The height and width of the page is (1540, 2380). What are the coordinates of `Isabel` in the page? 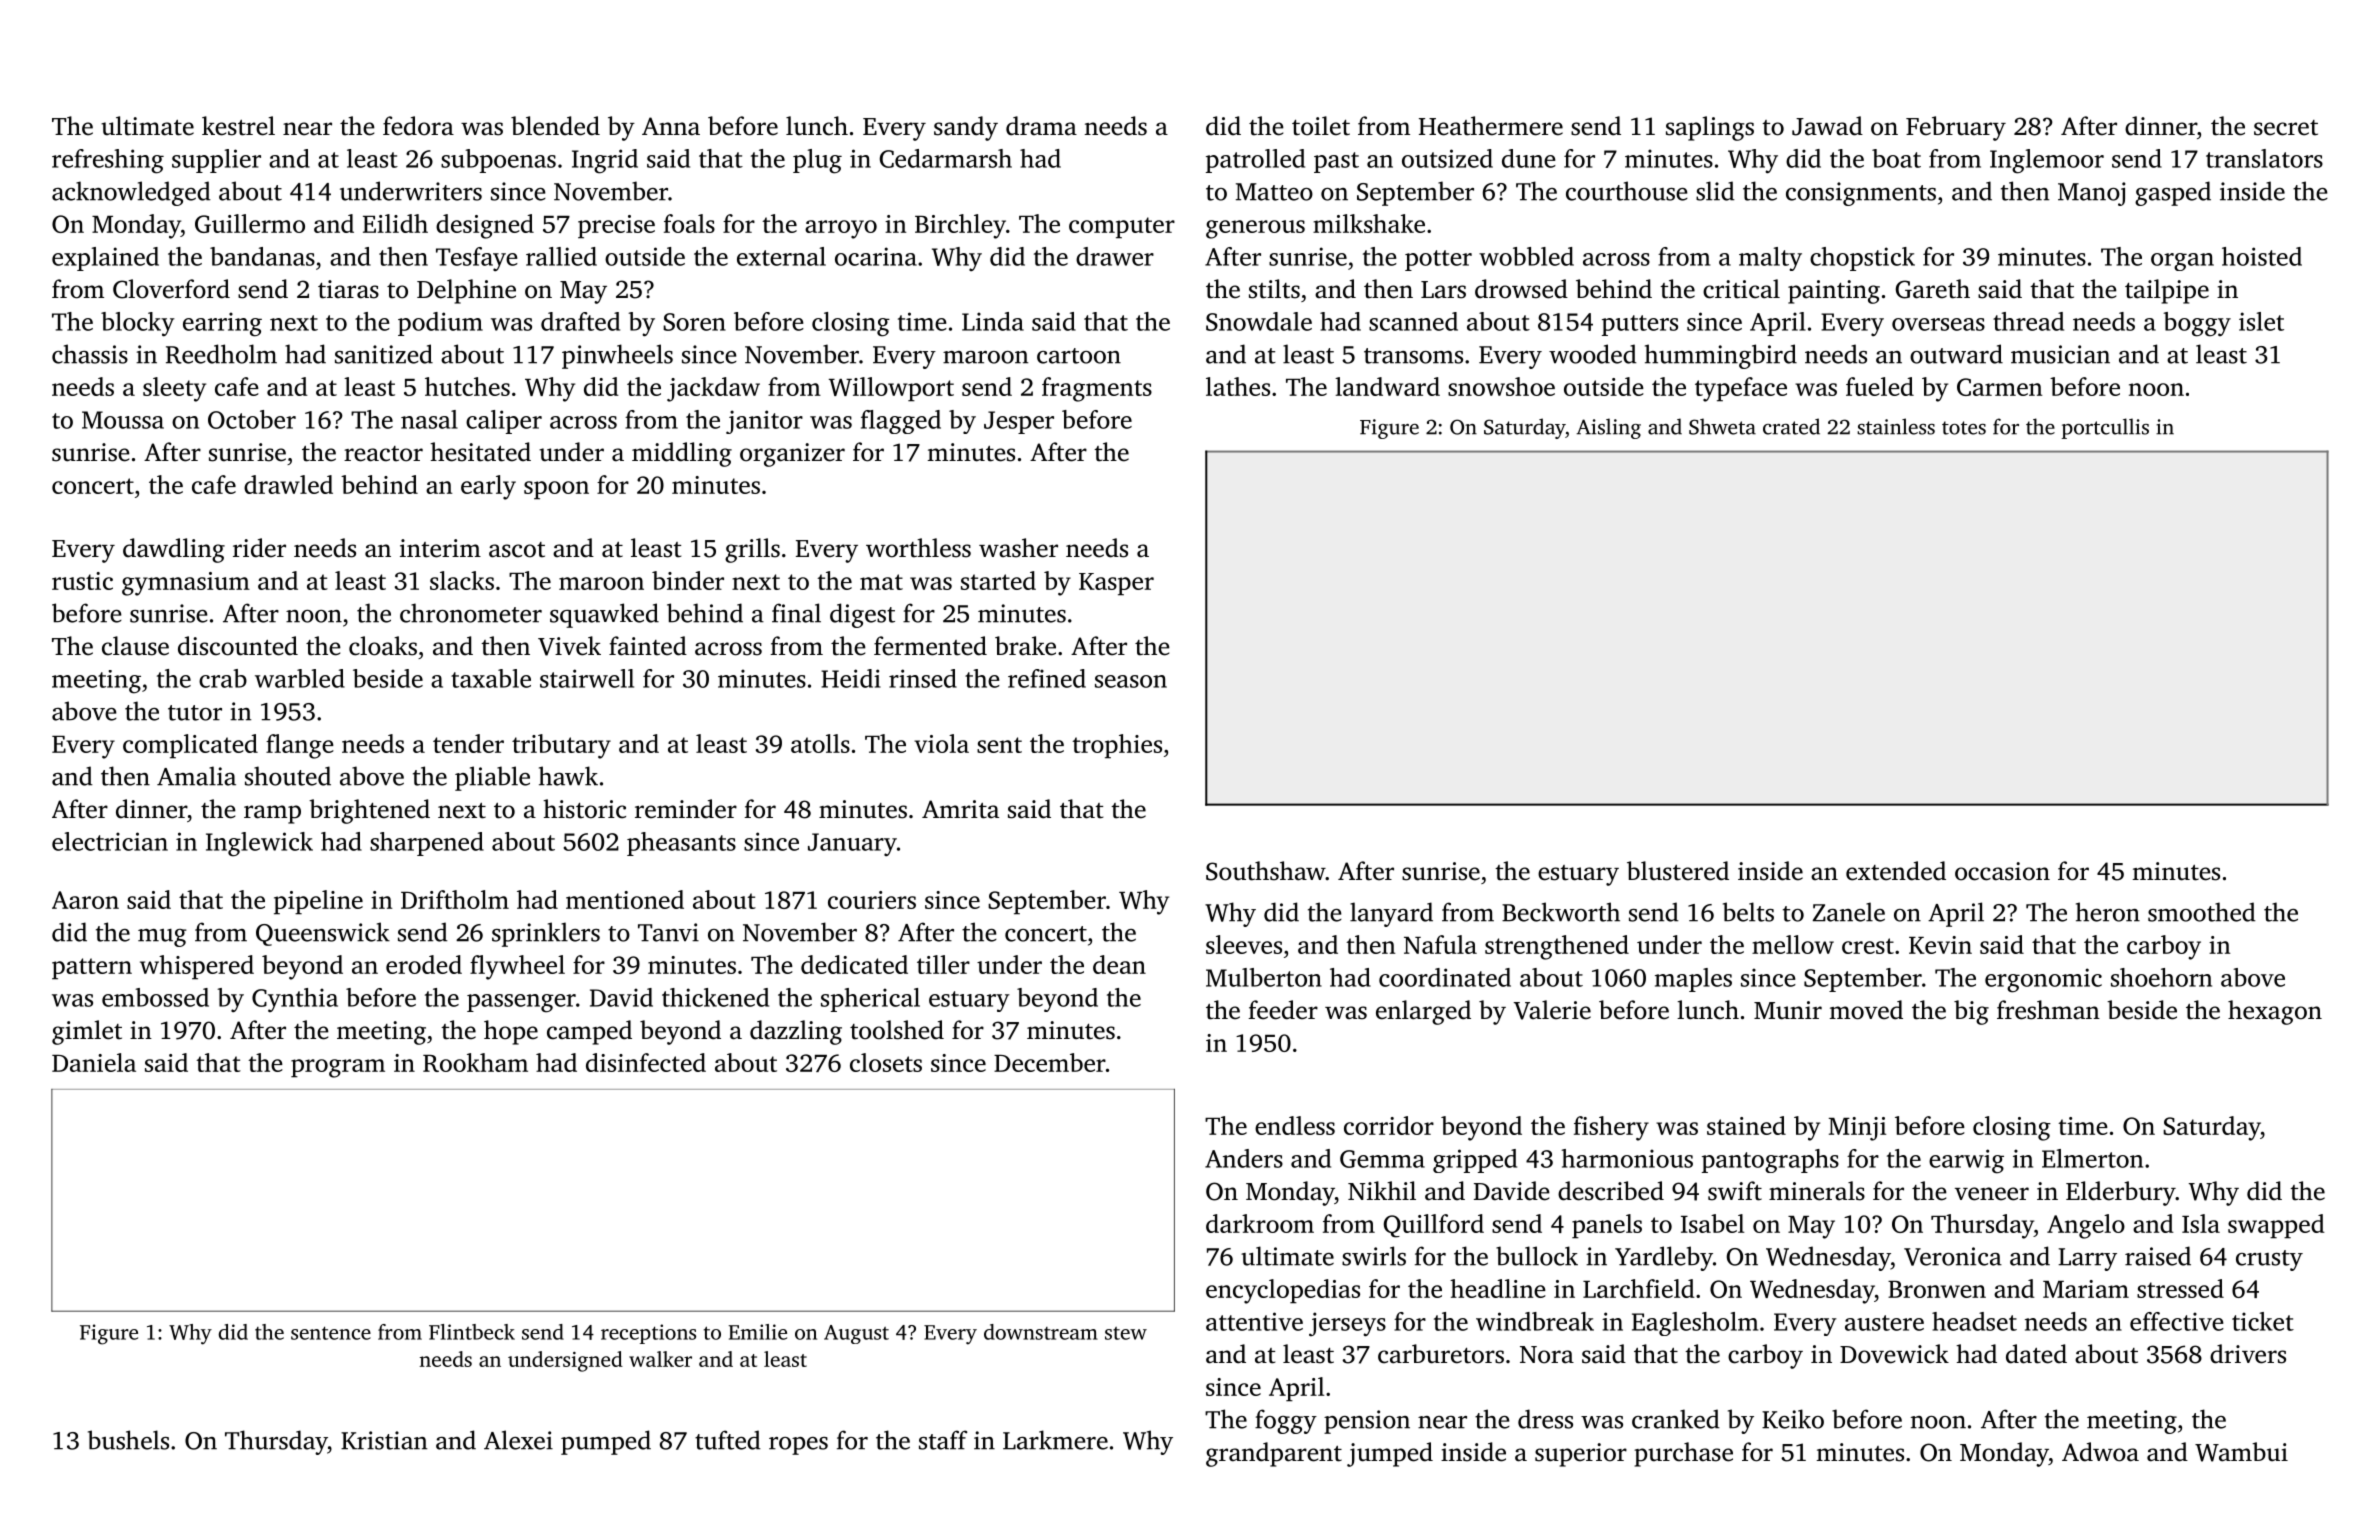 It's located at (1712, 1223).
